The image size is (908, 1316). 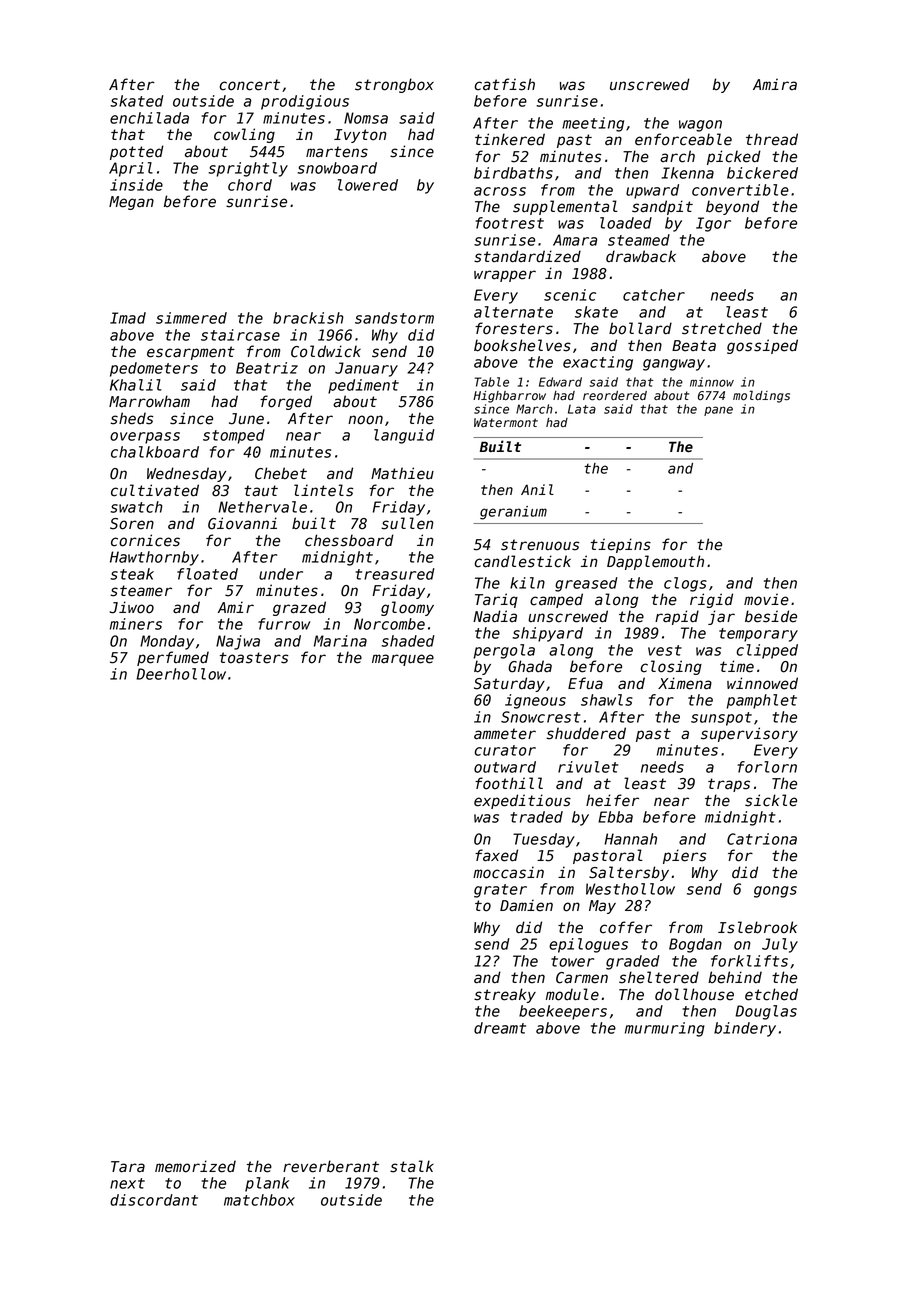 What do you see at coordinates (766, 1012) in the screenshot?
I see `Douglas` at bounding box center [766, 1012].
